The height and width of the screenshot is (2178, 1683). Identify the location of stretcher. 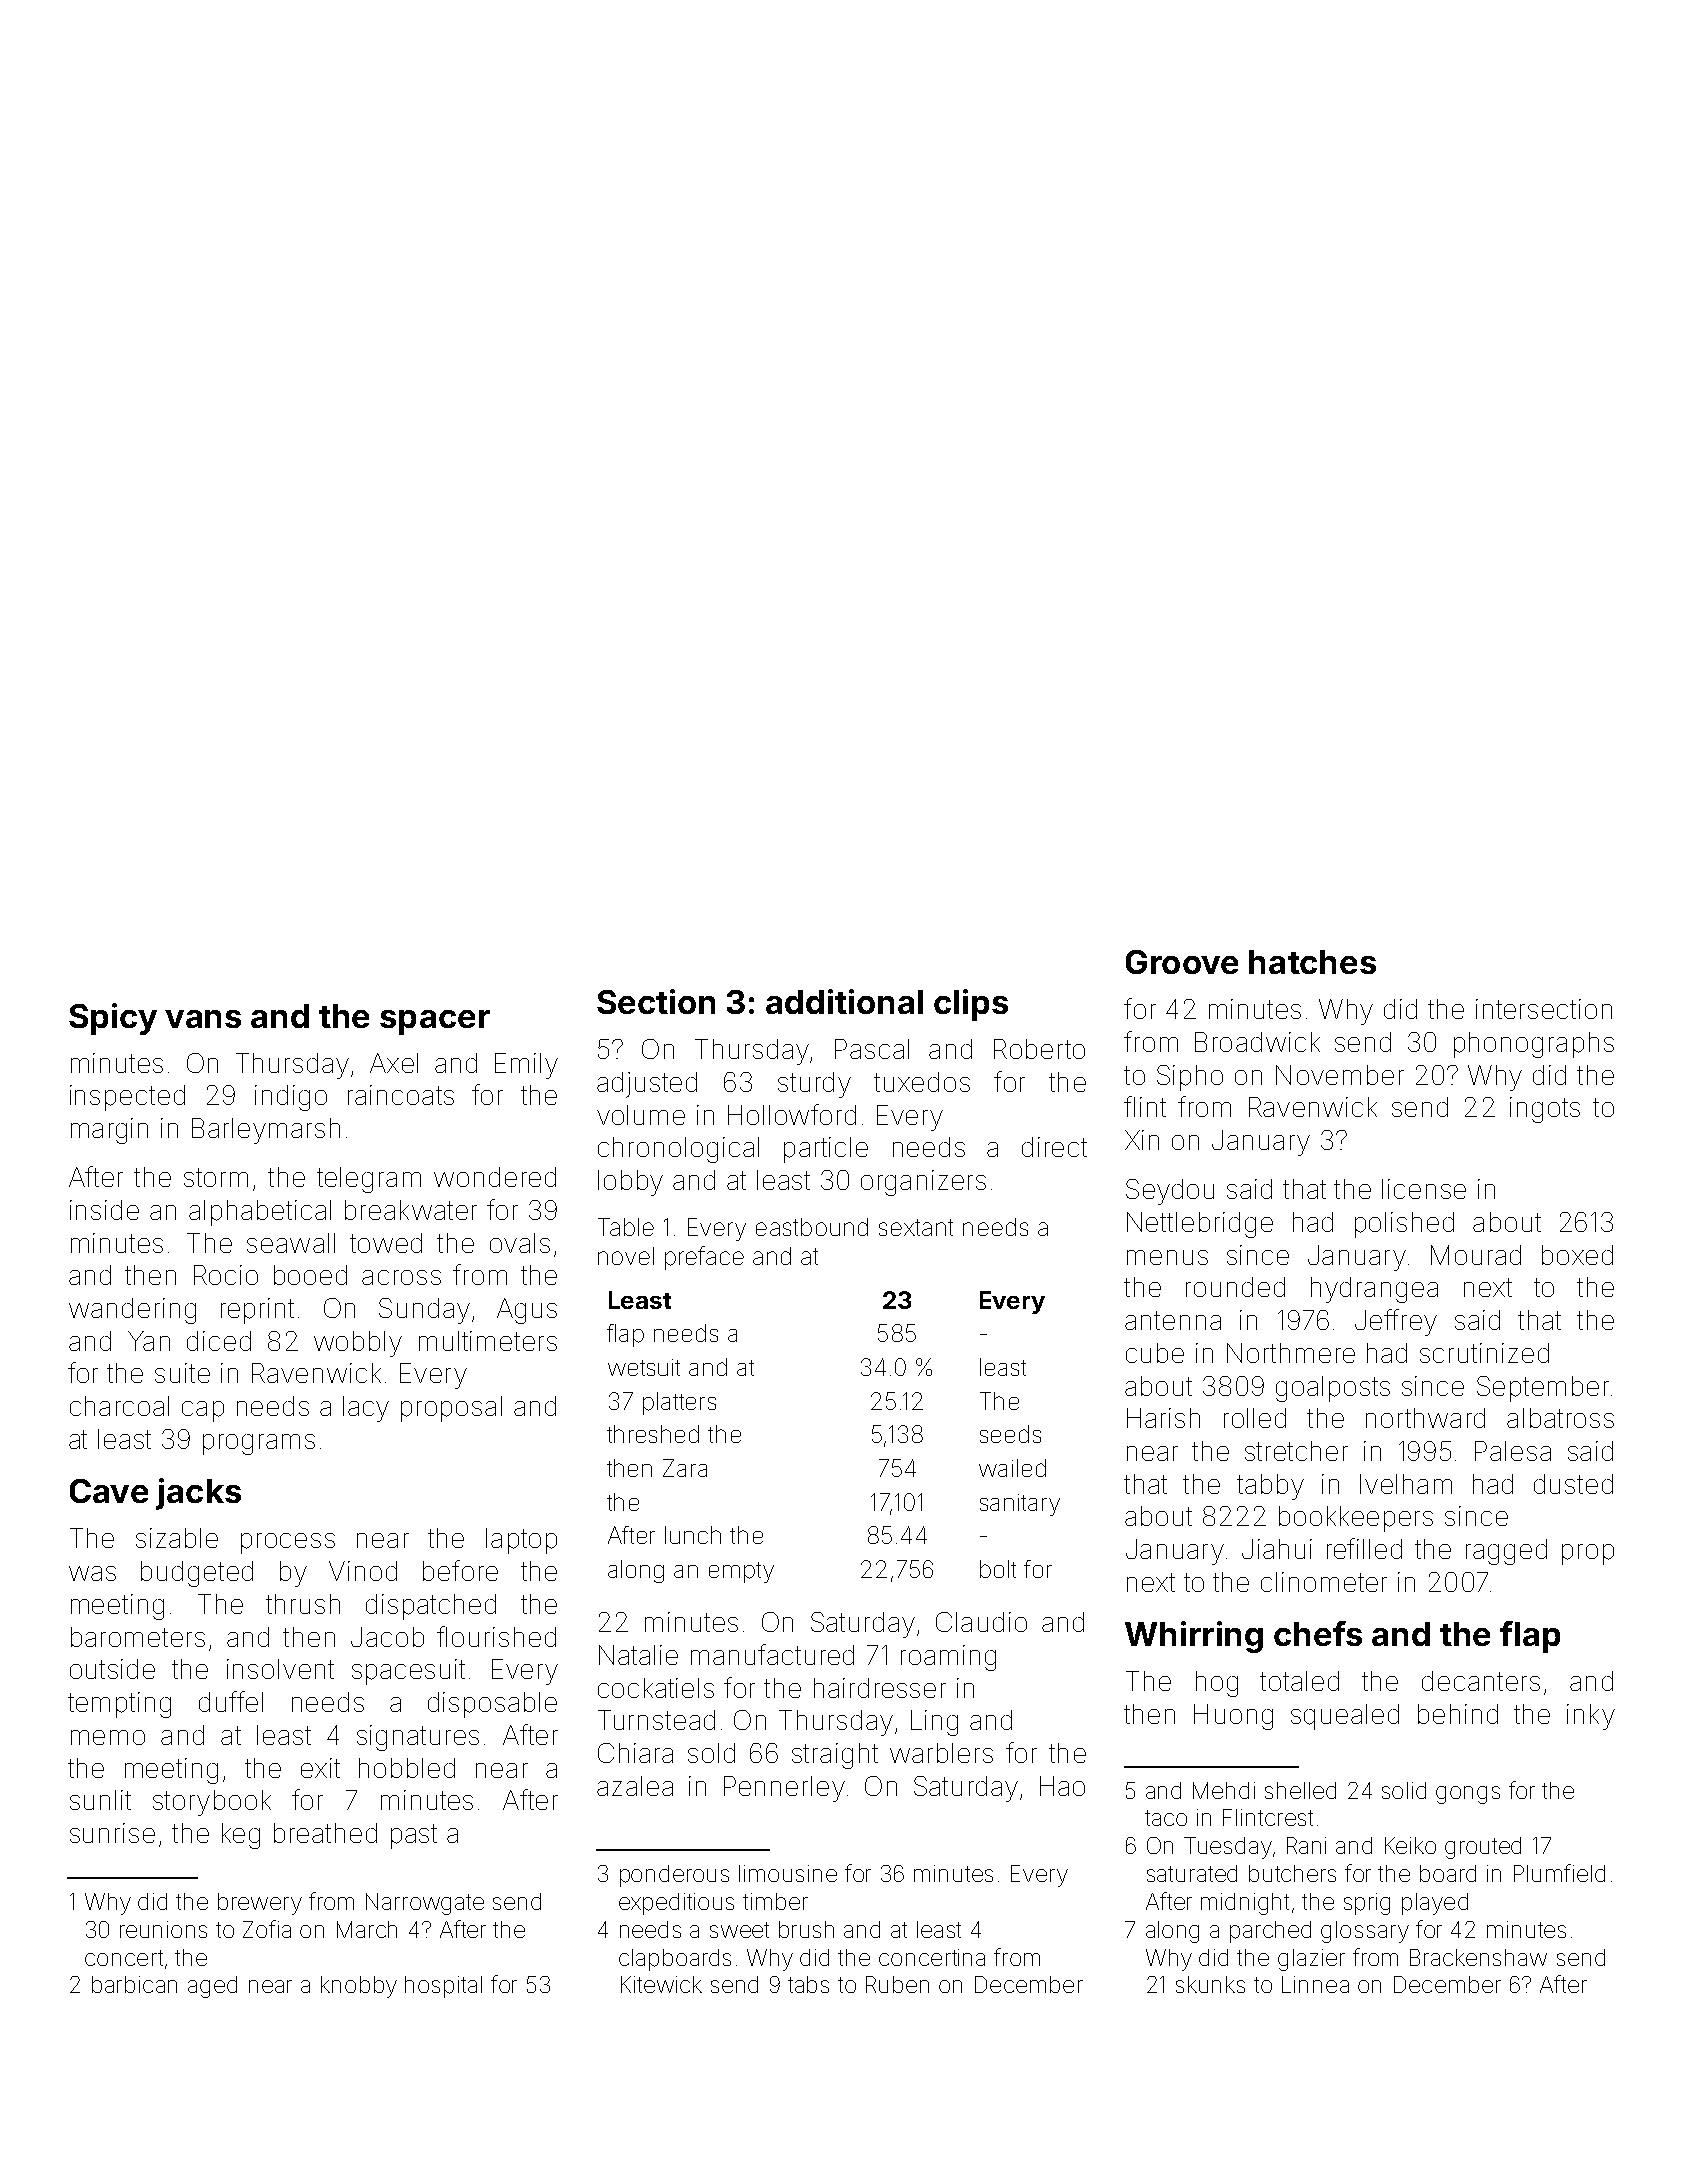
(1296, 1451).
